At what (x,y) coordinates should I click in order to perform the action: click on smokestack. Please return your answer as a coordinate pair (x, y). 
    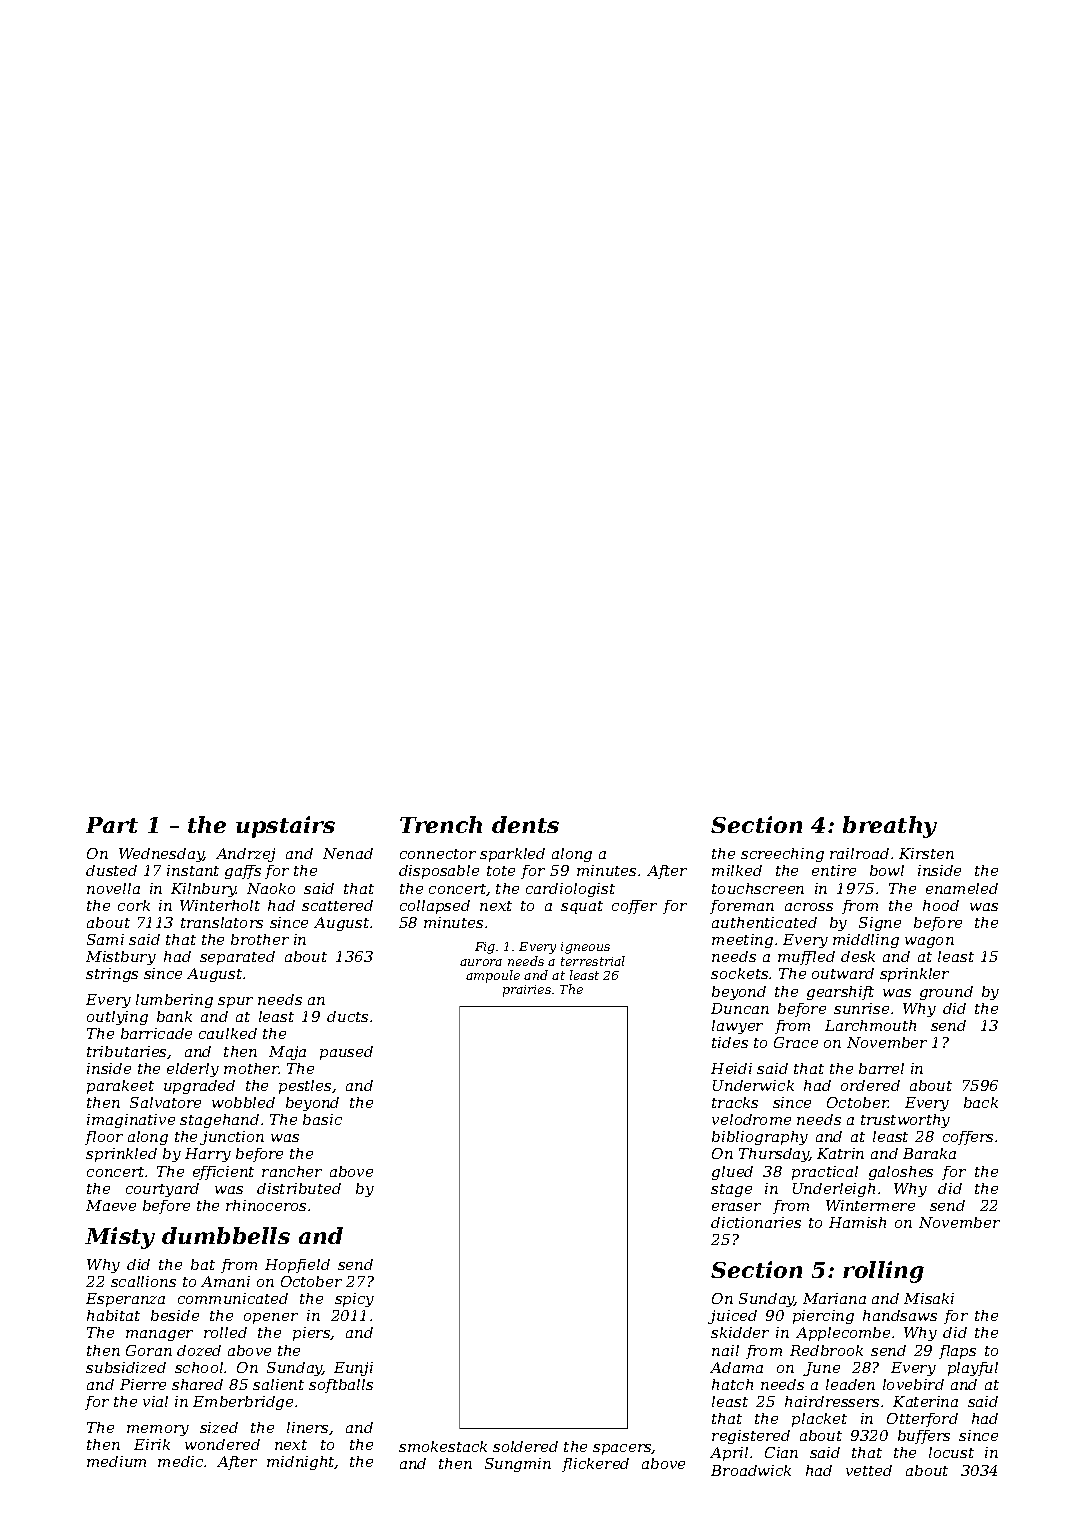
    Looking at the image, I should click on (443, 1446).
